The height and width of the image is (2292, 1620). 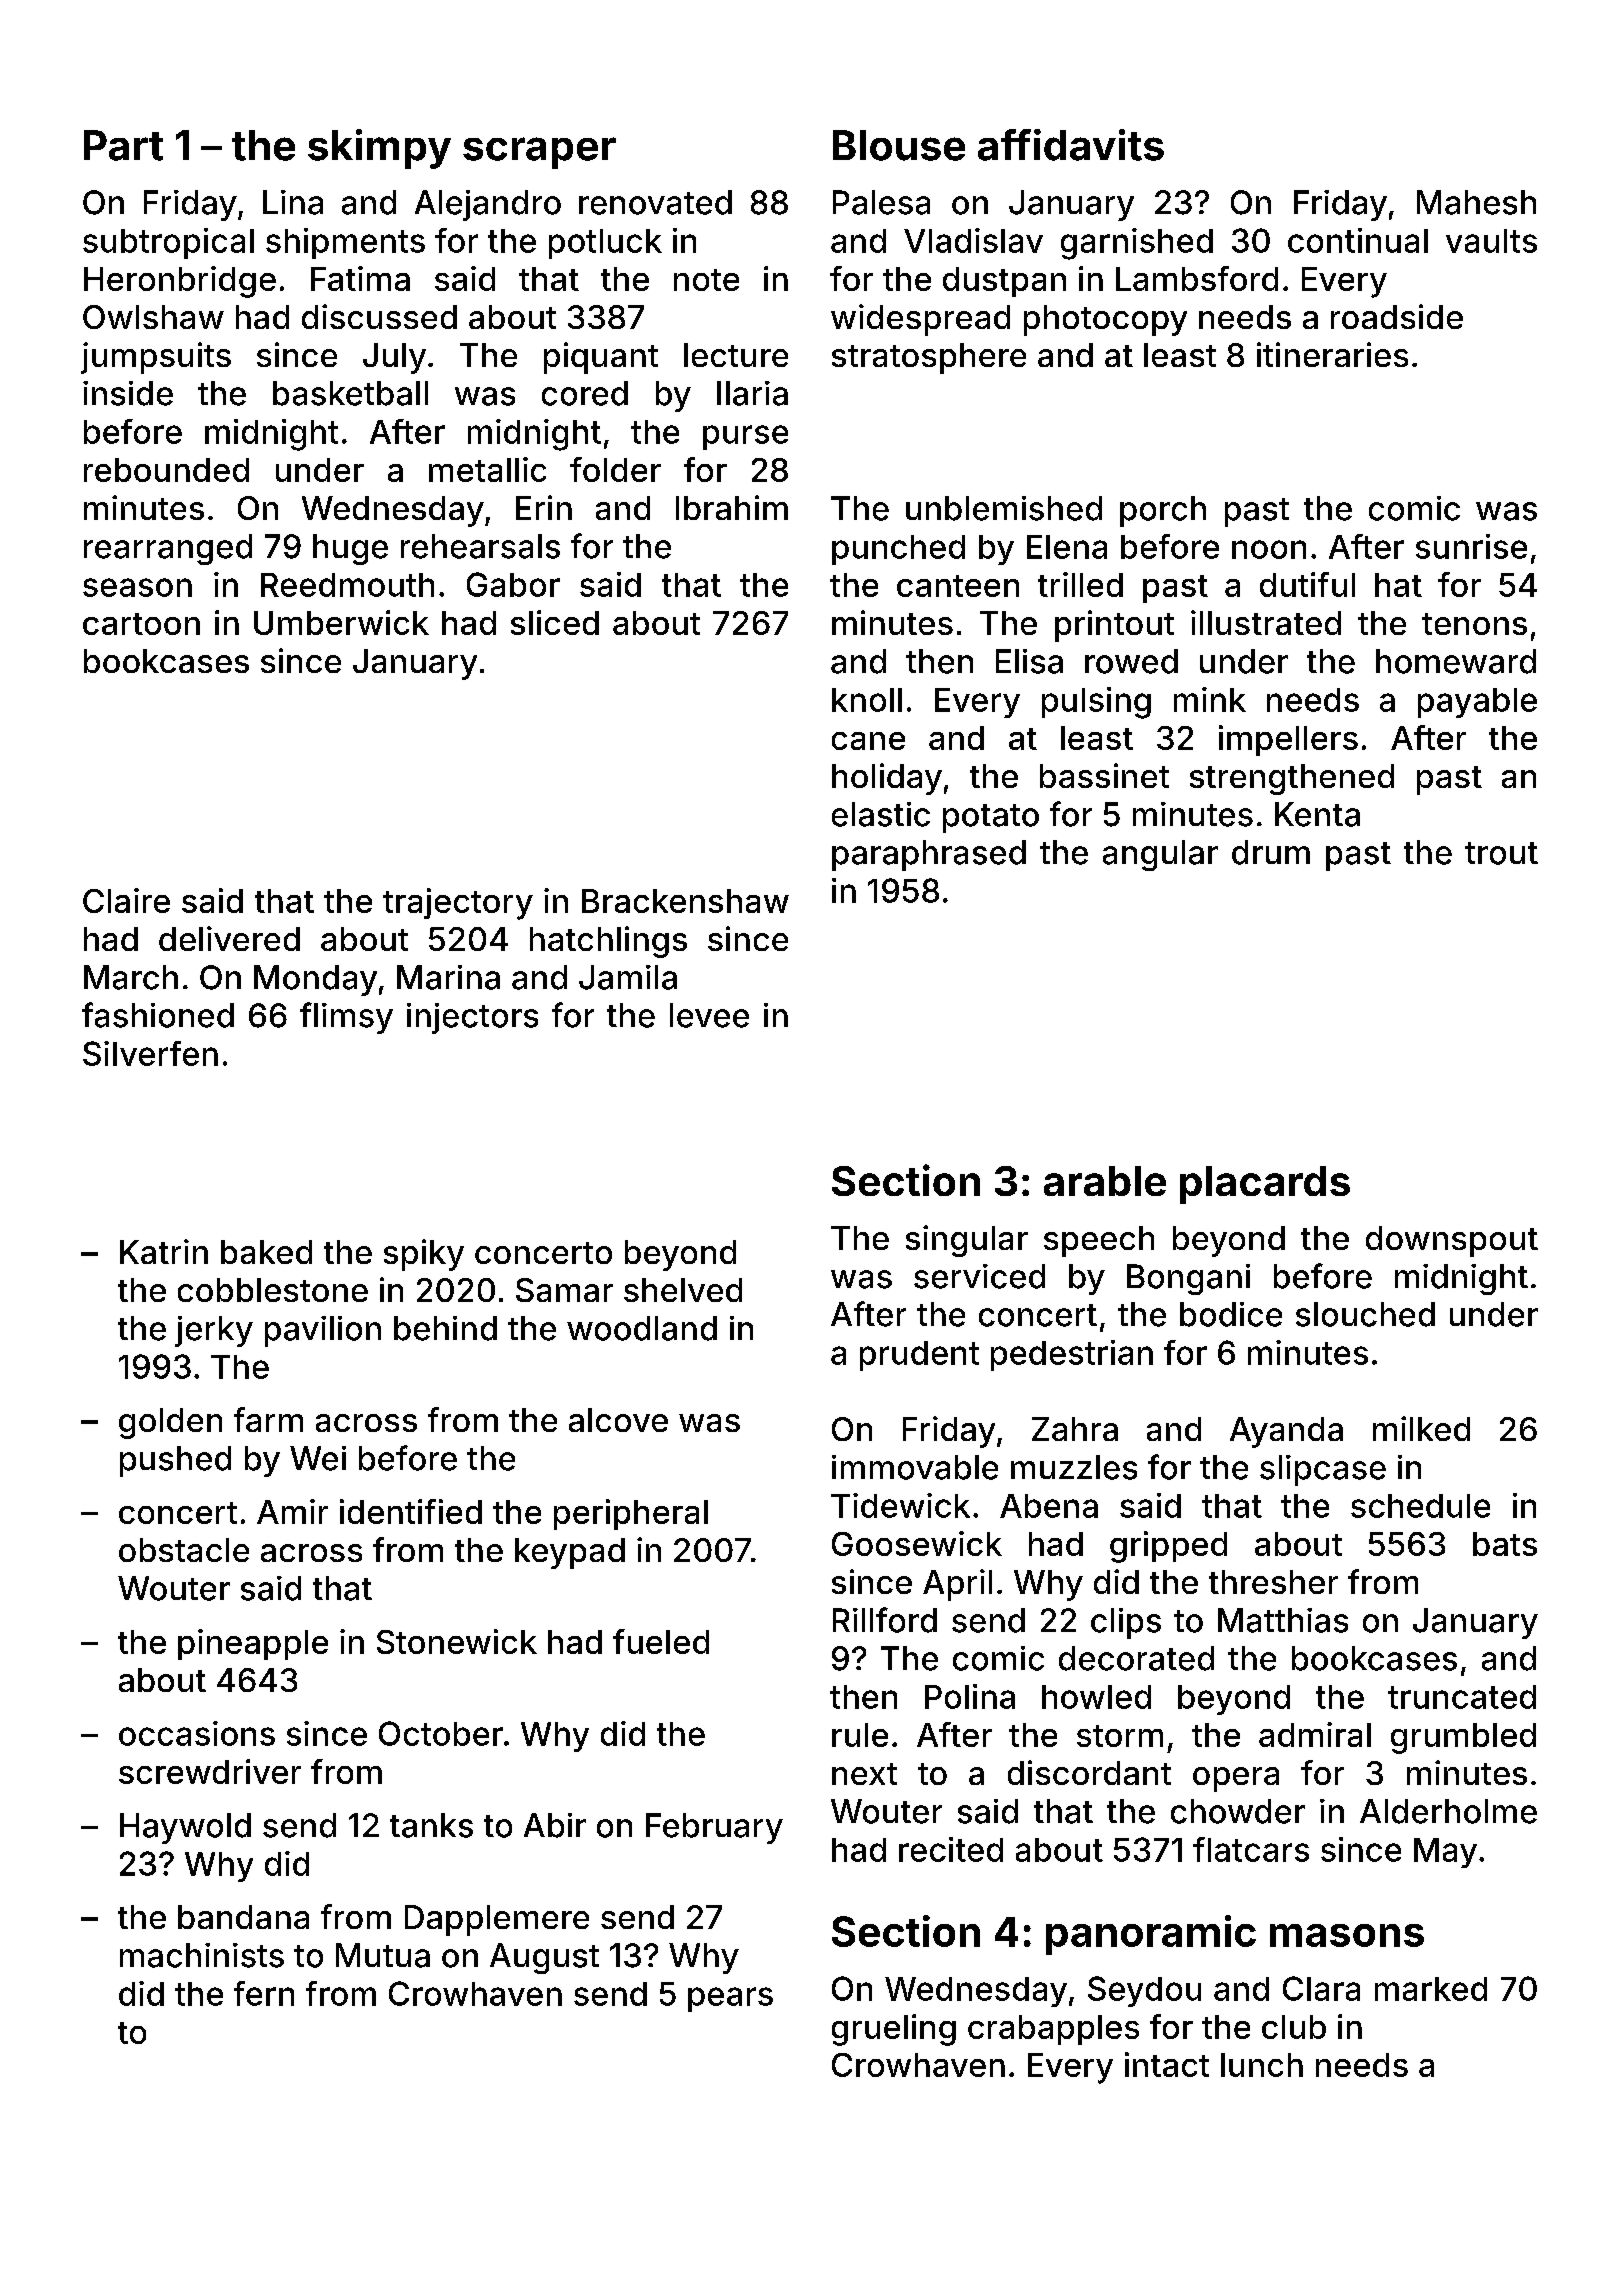 What do you see at coordinates (424, 1255) in the image?
I see `spiky` at bounding box center [424, 1255].
